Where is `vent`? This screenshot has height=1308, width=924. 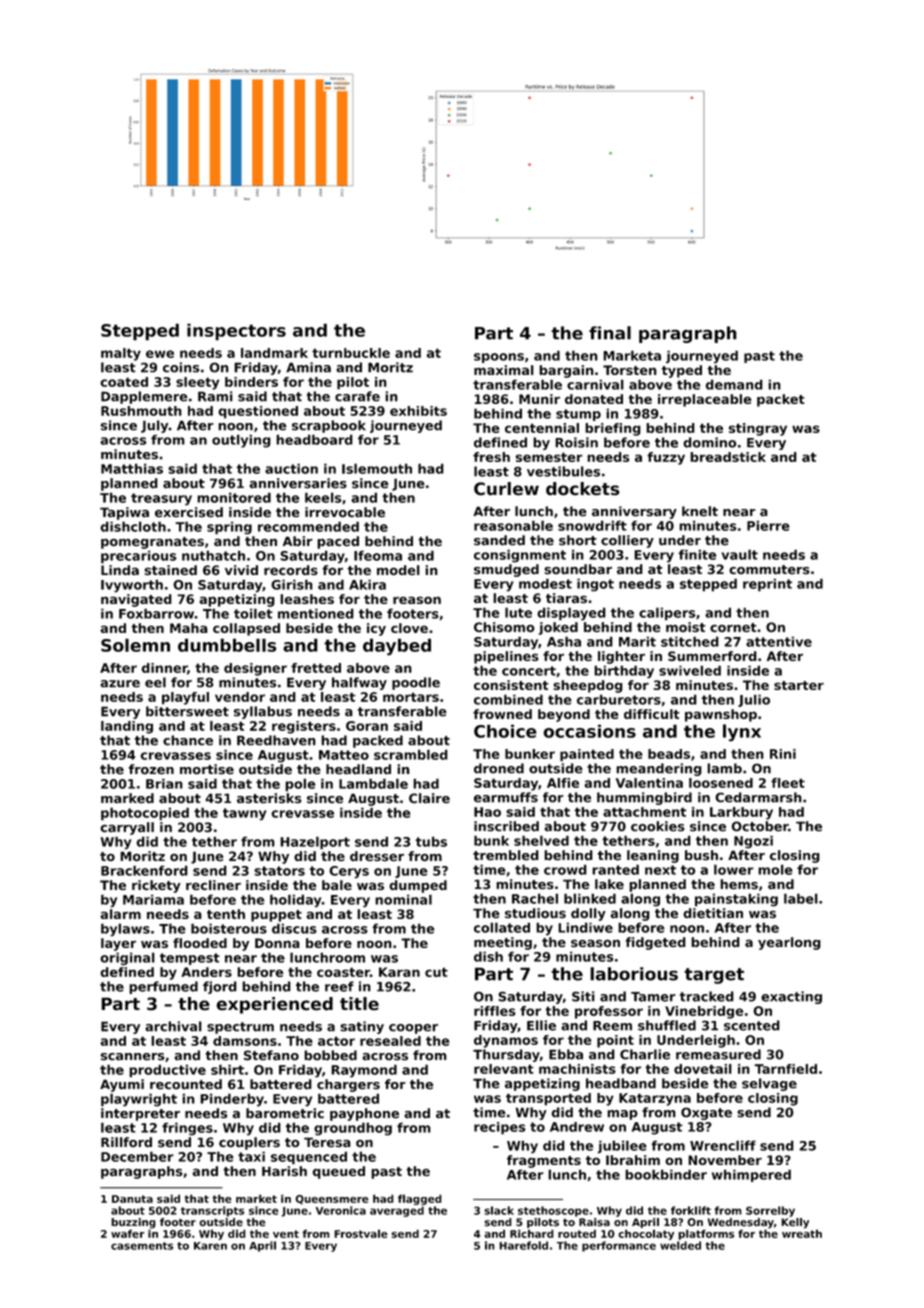 vent is located at coordinates (286, 1234).
